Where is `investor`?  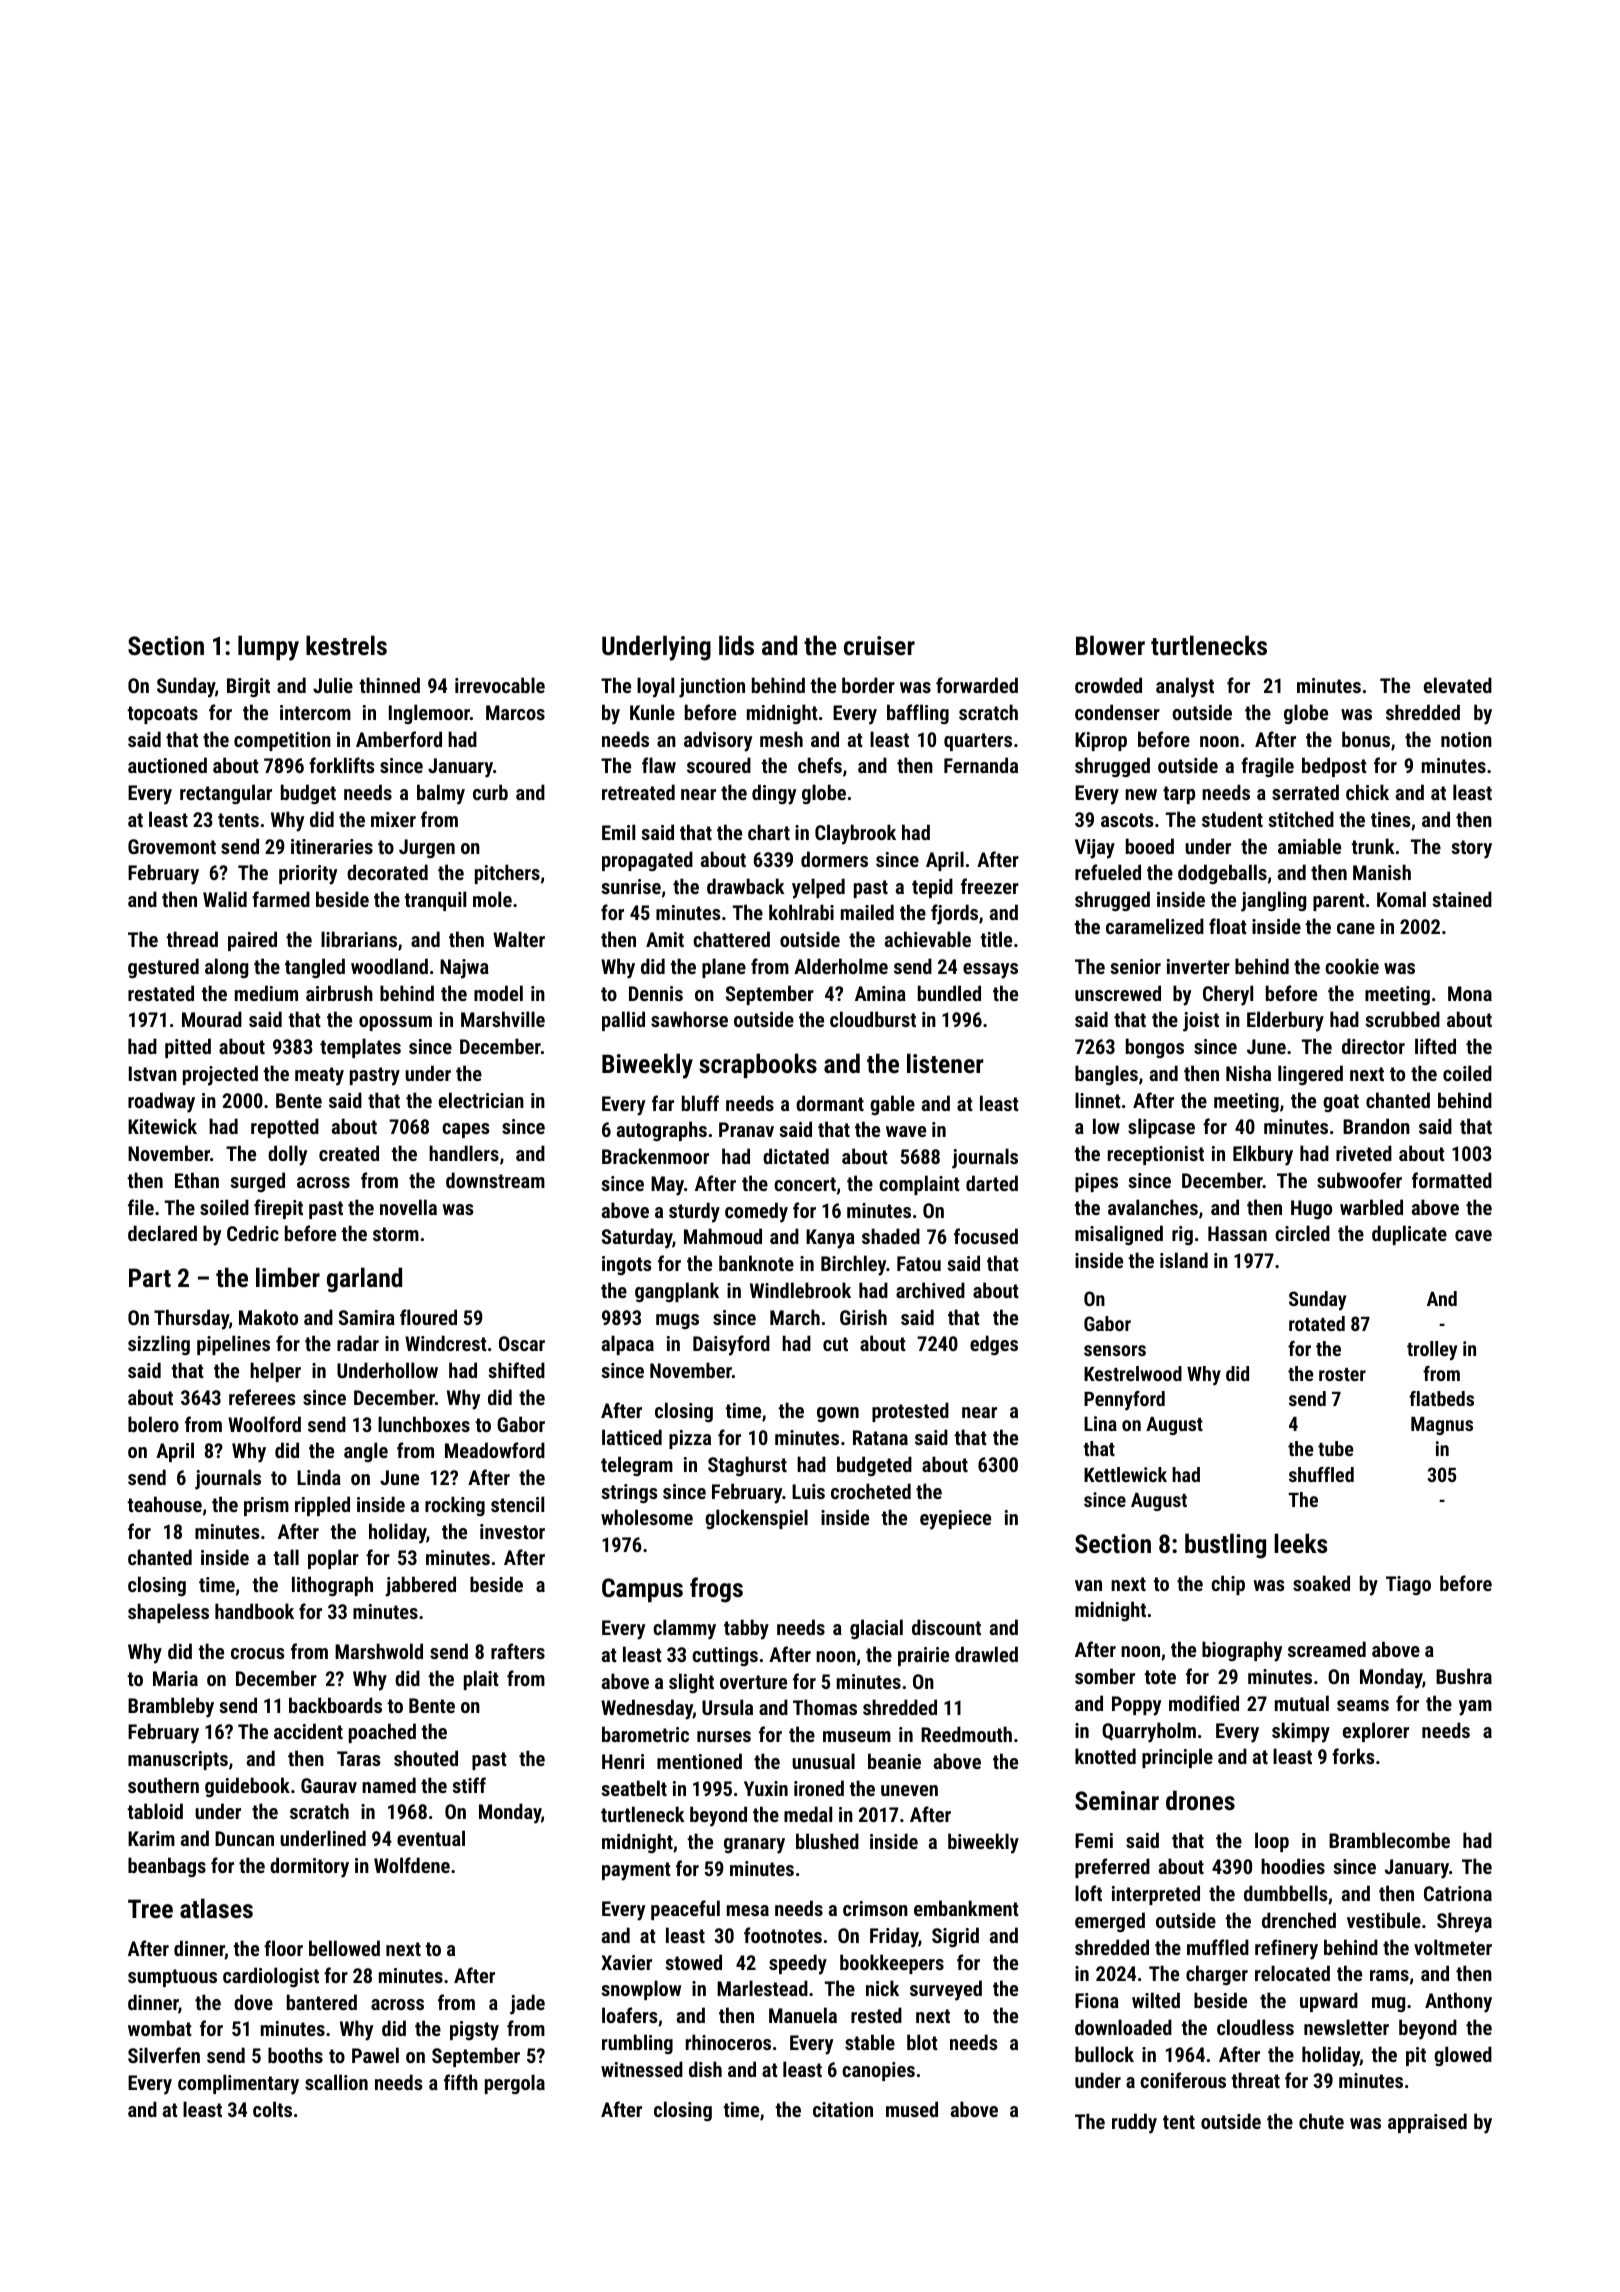
investor is located at coordinates (512, 1531).
